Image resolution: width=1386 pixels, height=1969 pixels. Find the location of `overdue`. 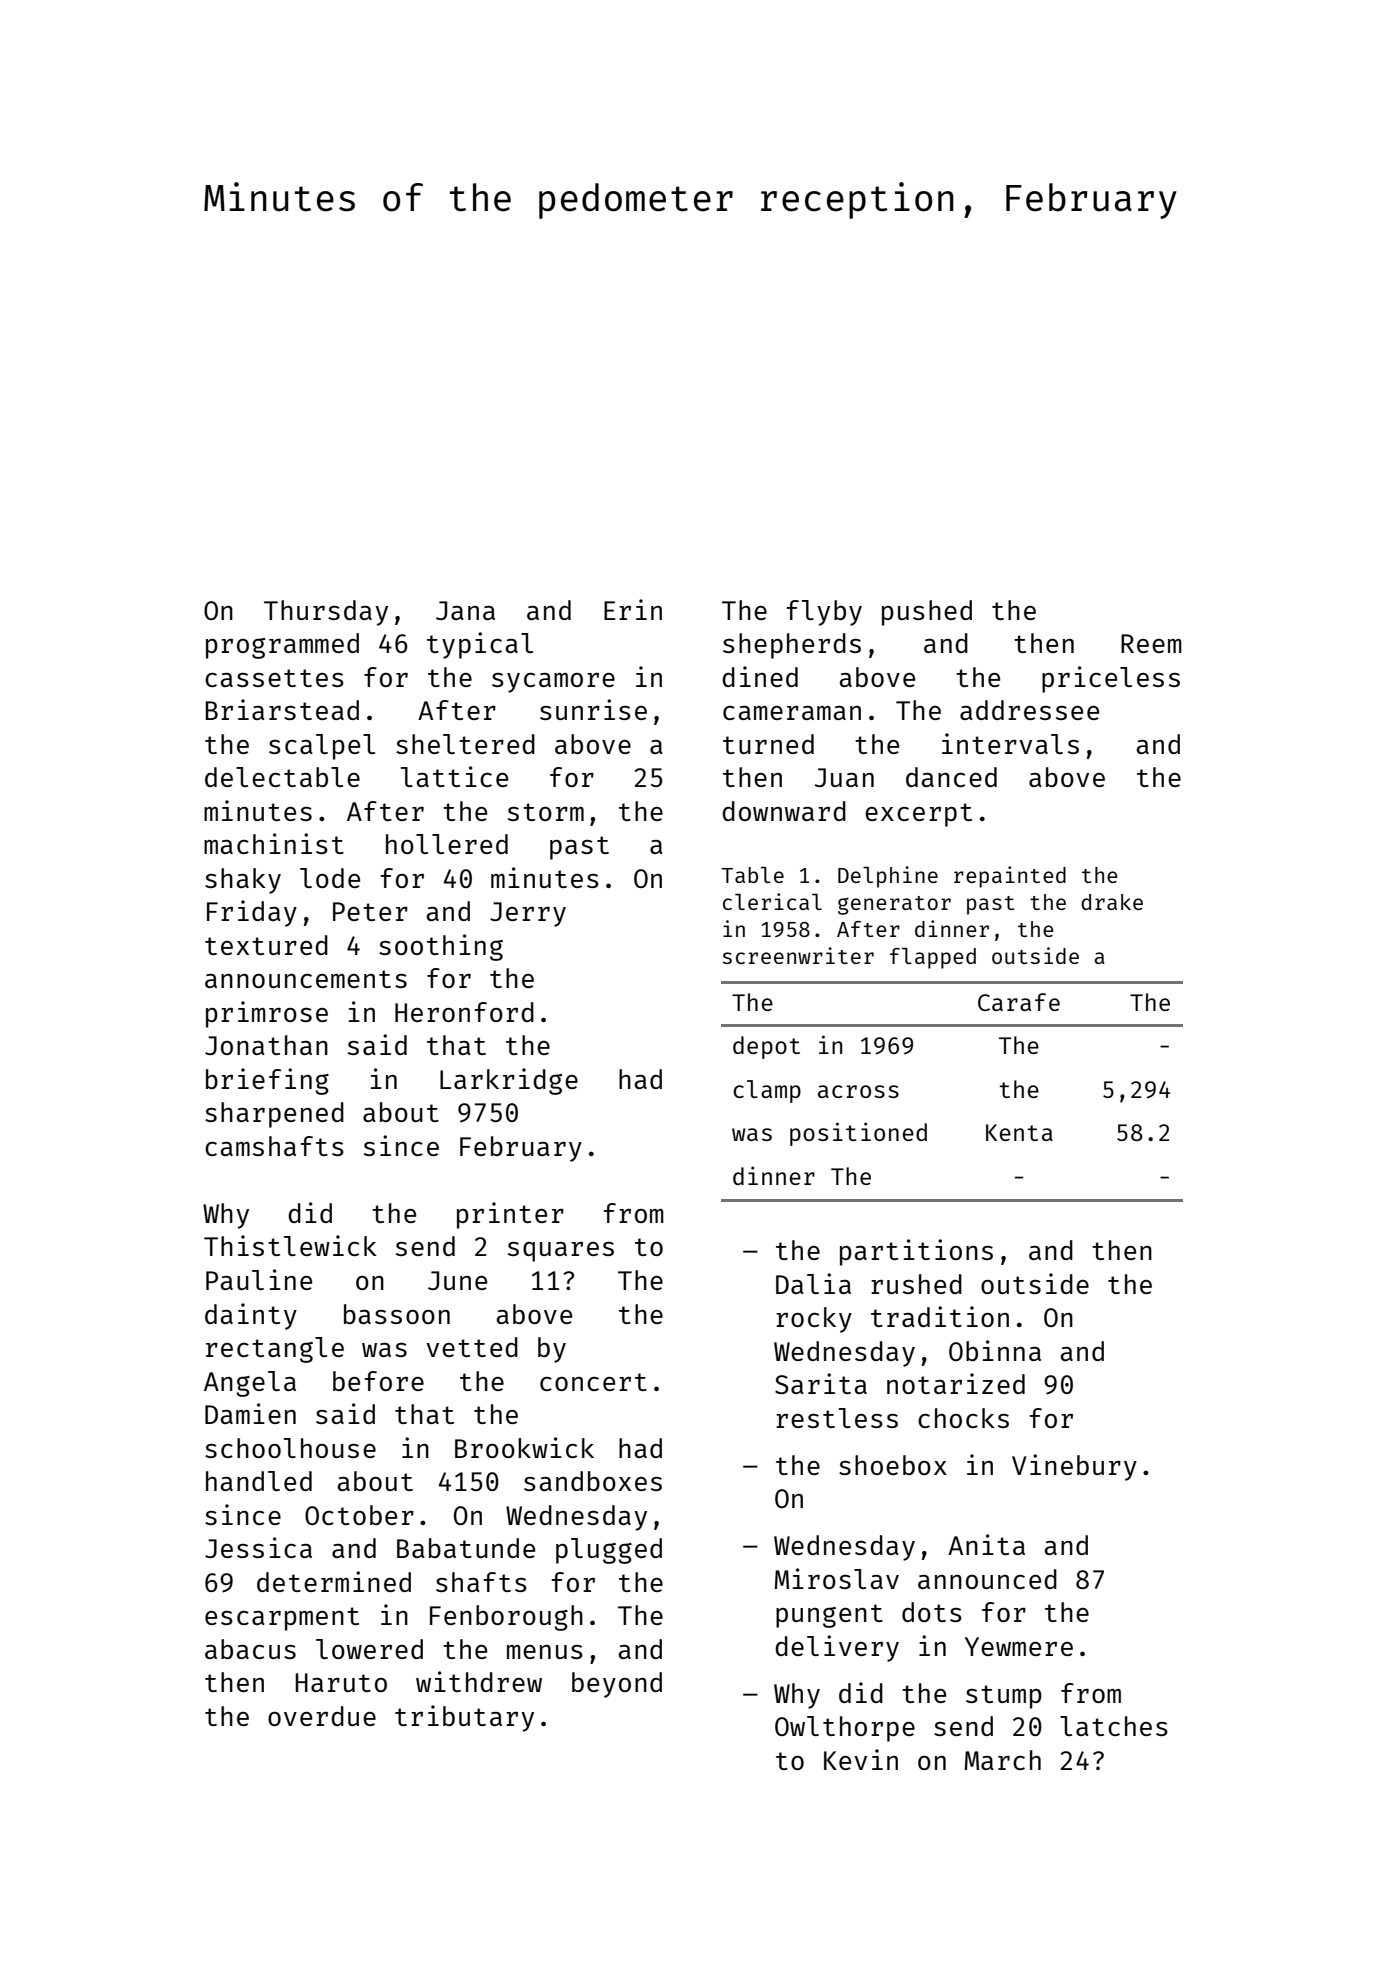

overdue is located at coordinates (322, 1716).
